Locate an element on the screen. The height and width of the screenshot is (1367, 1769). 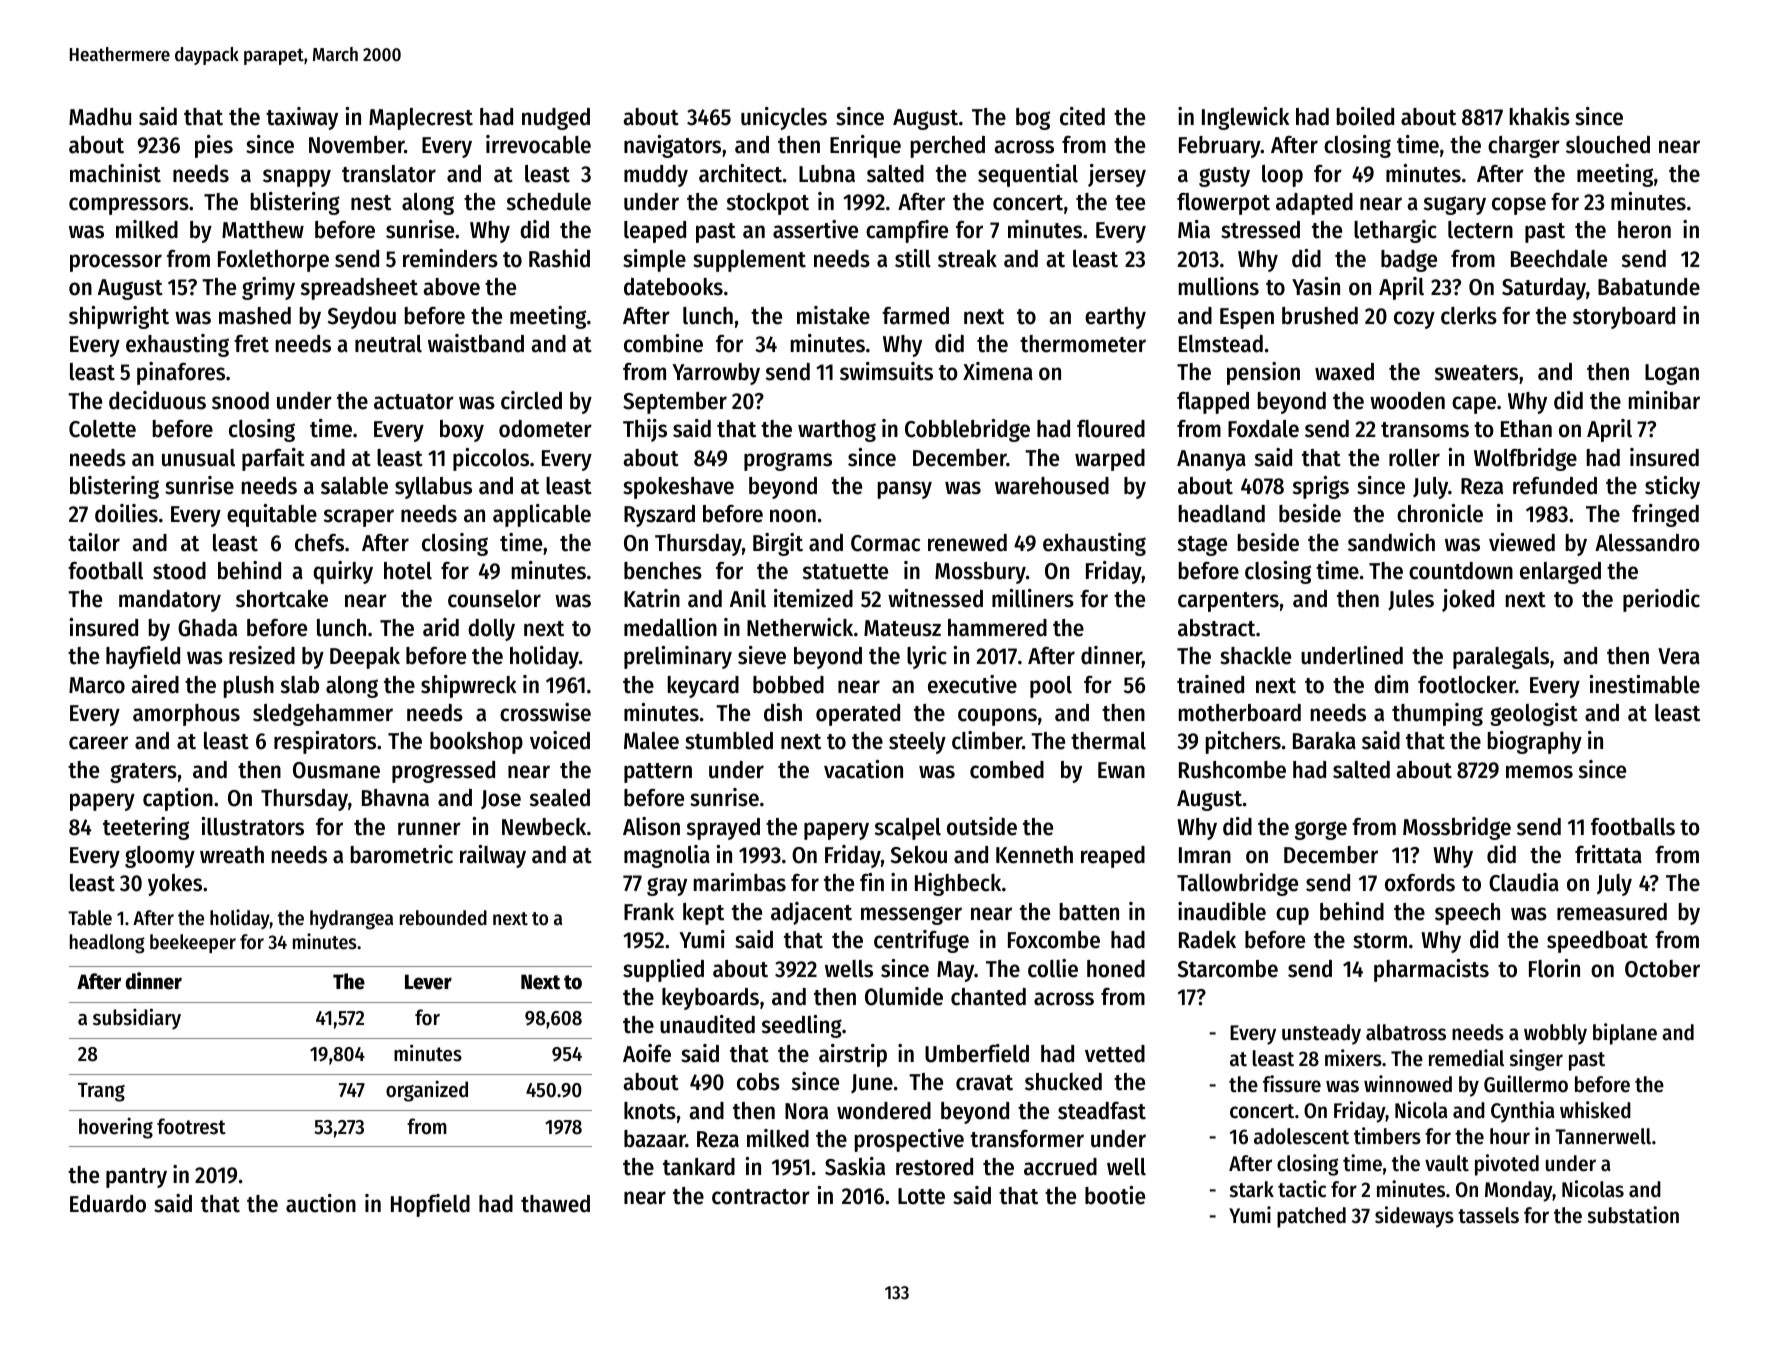
Lotte is located at coordinates (921, 1196).
